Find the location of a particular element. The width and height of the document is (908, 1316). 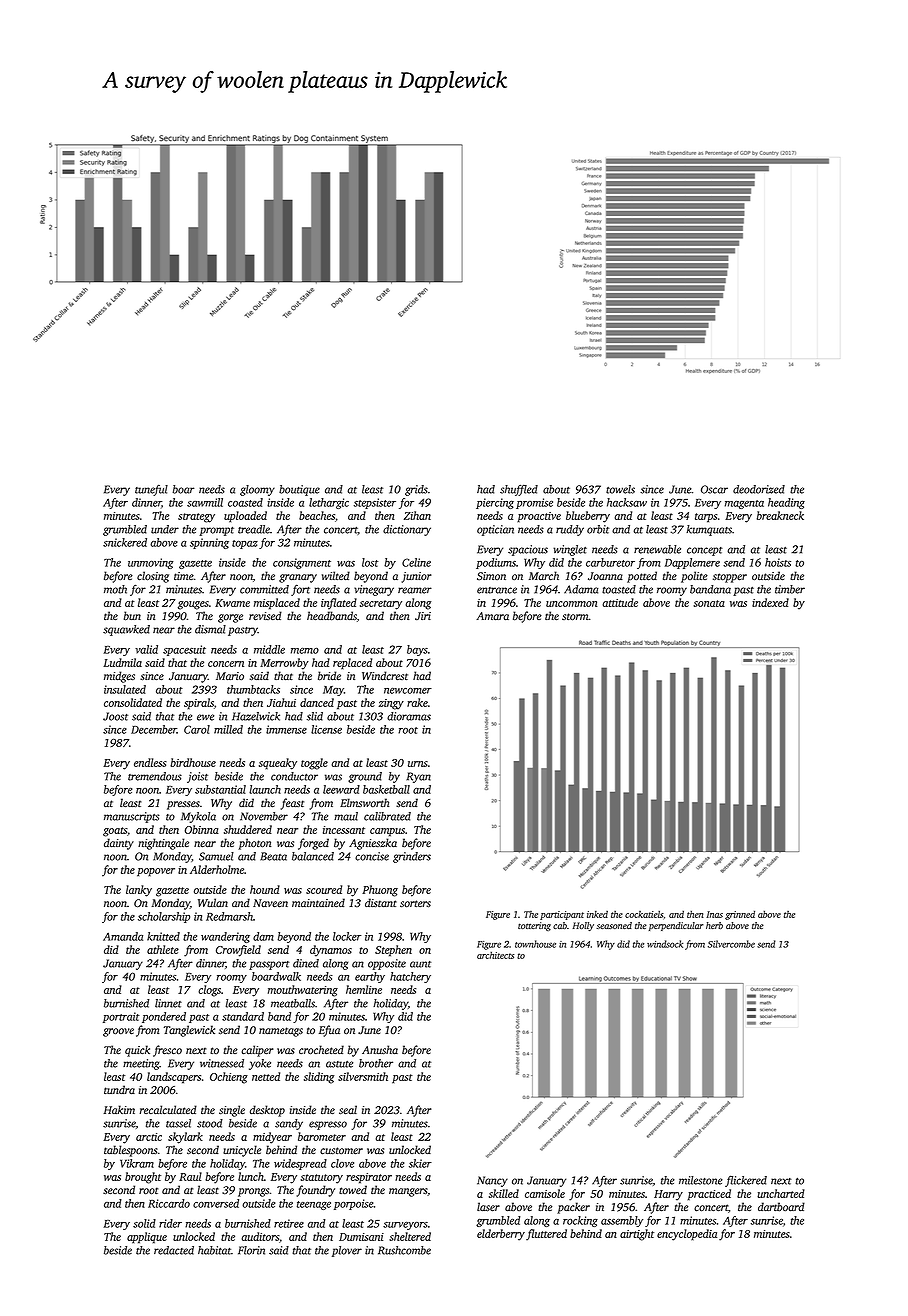

grinned is located at coordinates (740, 915).
